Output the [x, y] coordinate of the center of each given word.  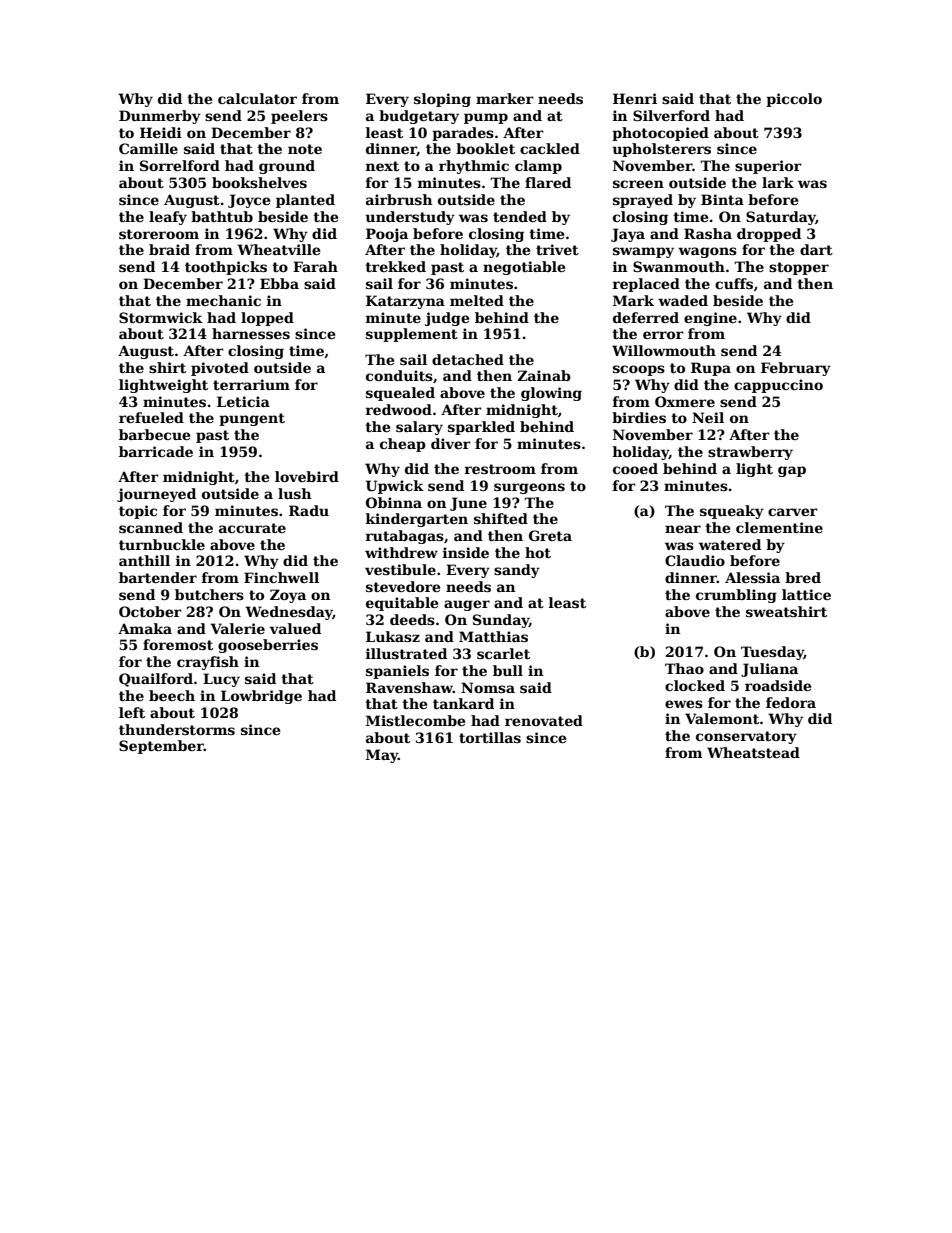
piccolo [794, 100]
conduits [399, 375]
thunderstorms [177, 729]
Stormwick [161, 317]
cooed [635, 468]
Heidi [161, 132]
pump [486, 118]
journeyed [156, 495]
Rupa [711, 369]
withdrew [401, 552]
